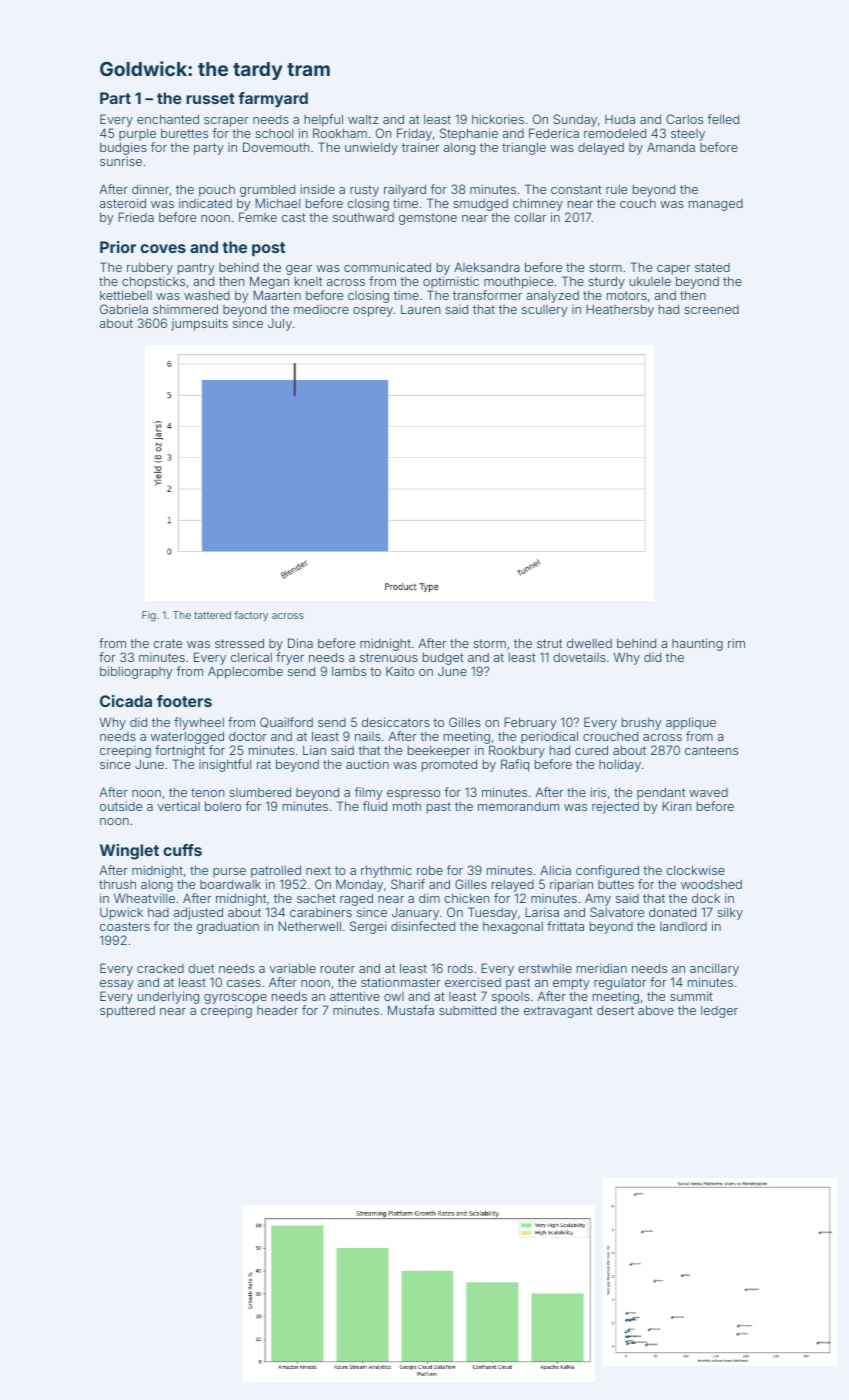  What do you see at coordinates (199, 324) in the image?
I see `jumpsuits` at bounding box center [199, 324].
